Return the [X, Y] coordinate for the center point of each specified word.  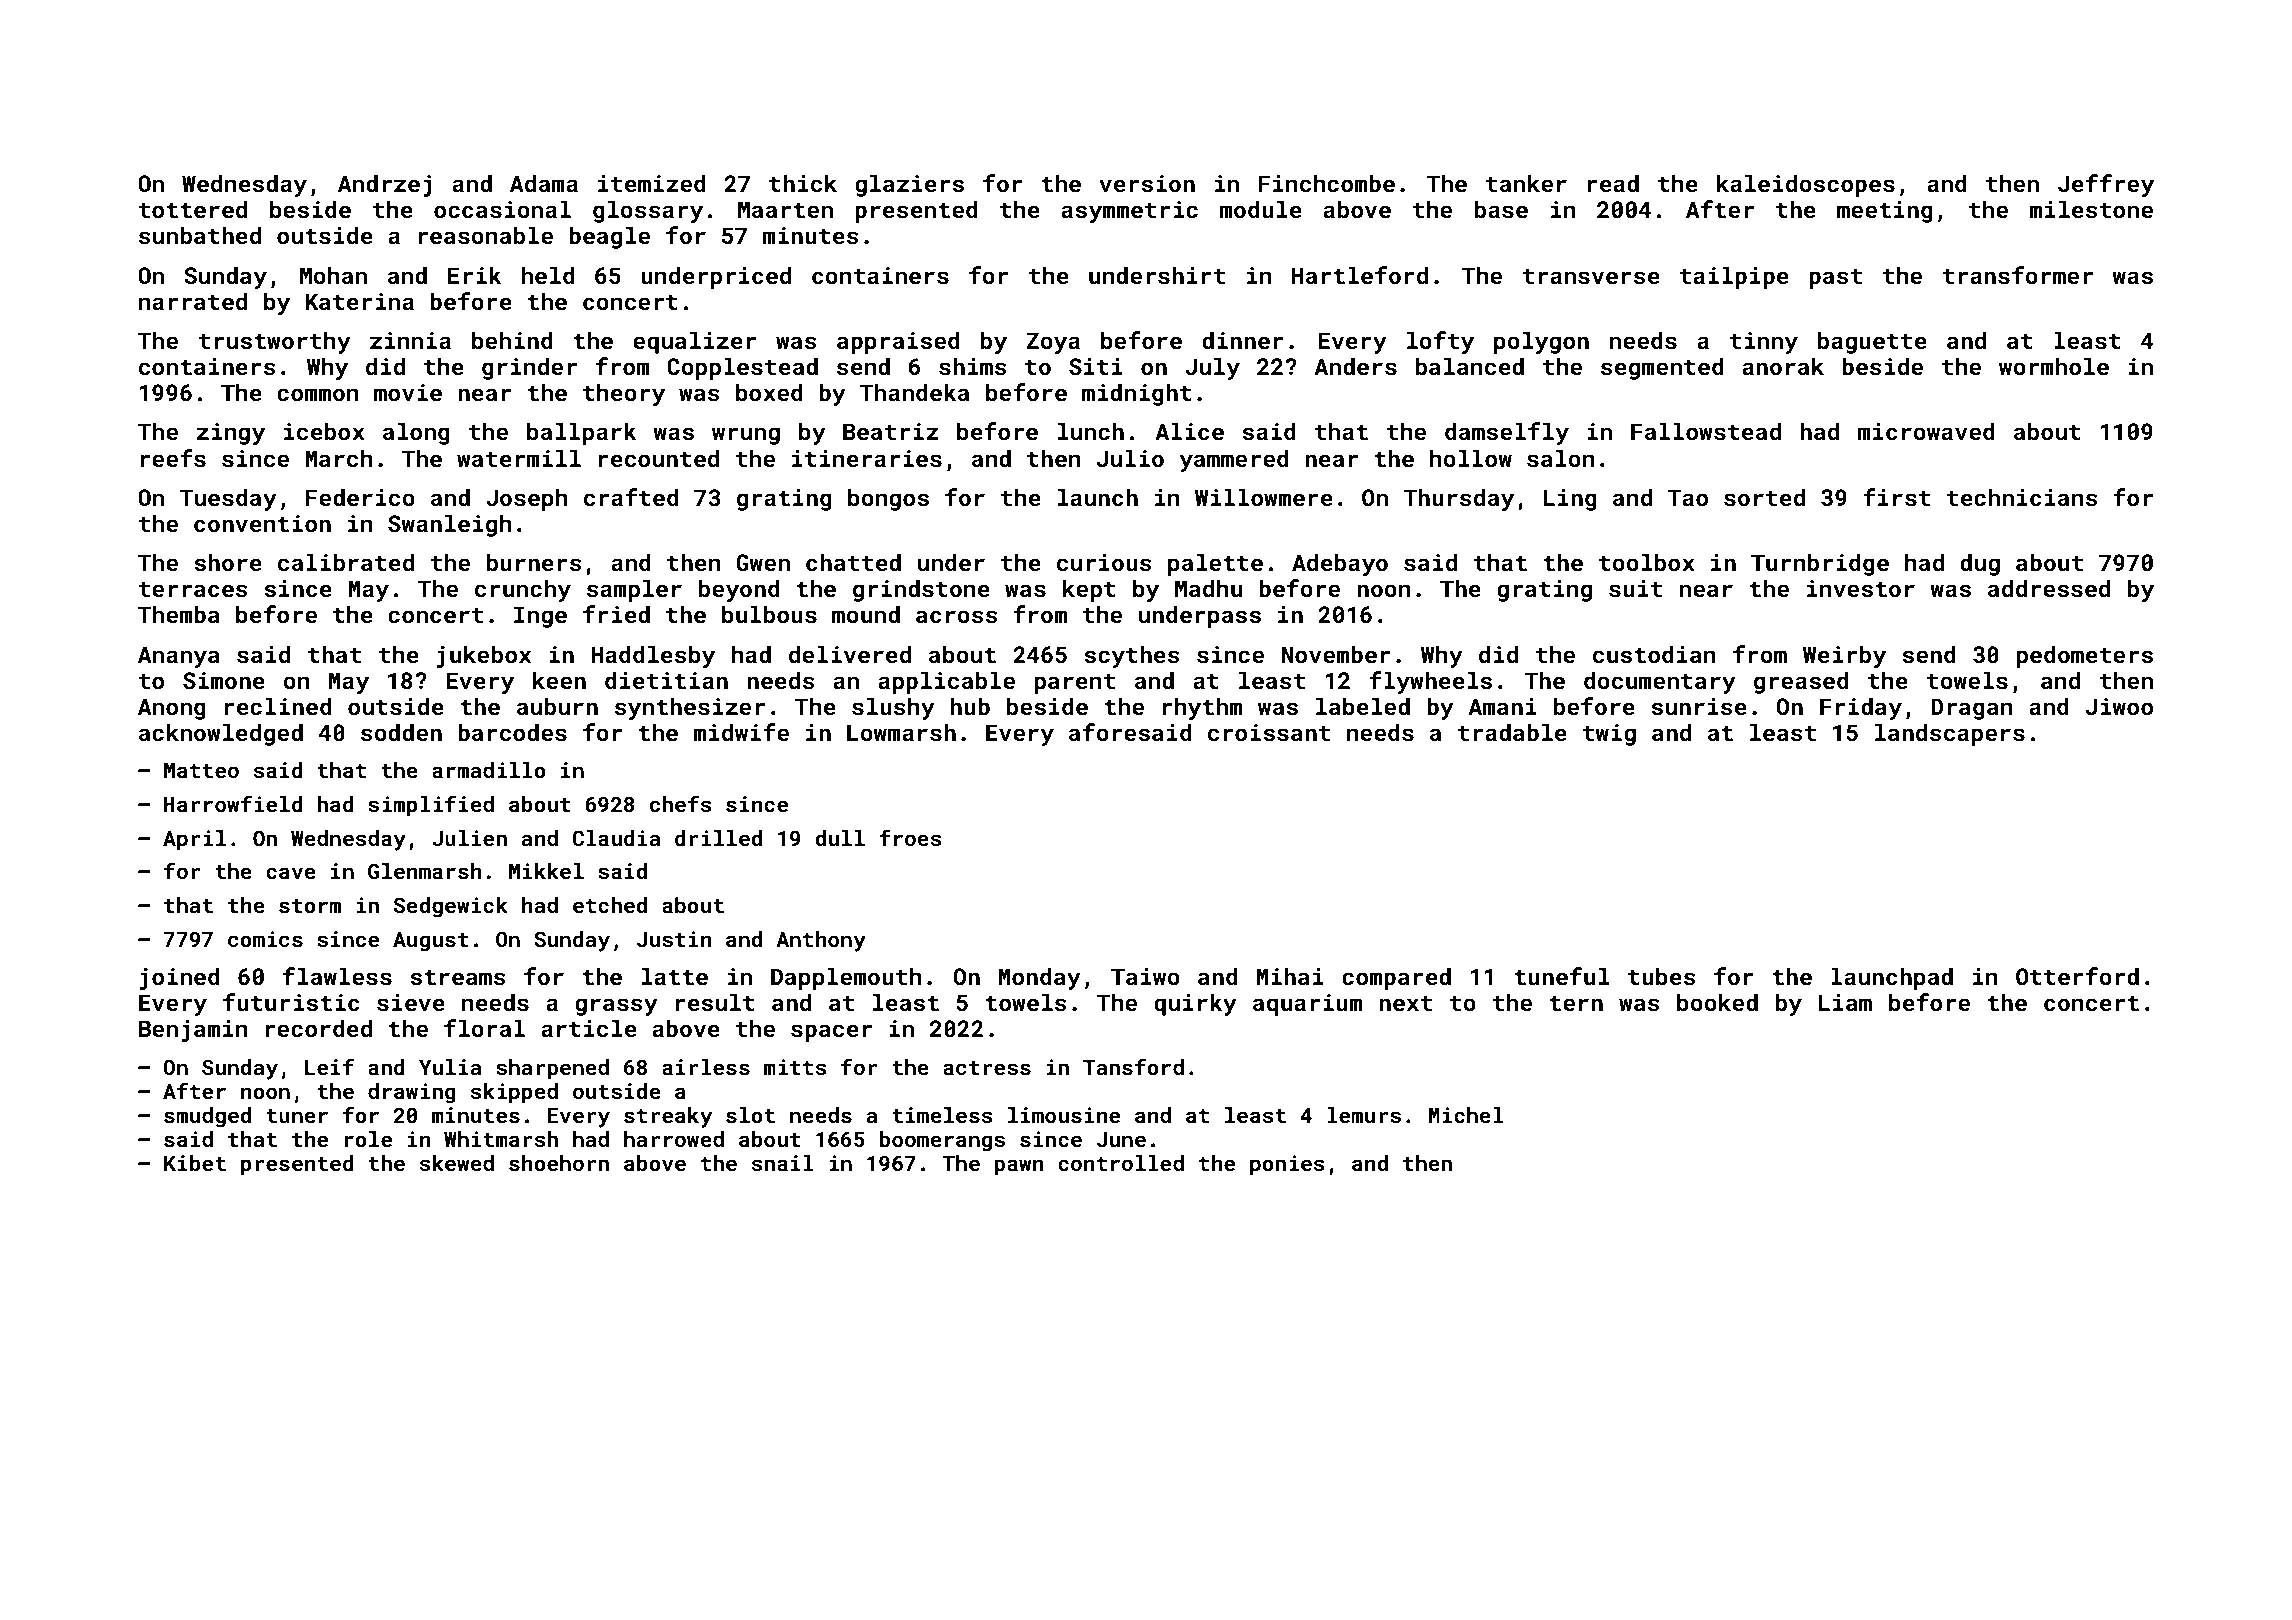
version [1147, 183]
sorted [1764, 497]
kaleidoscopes [1806, 185]
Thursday [1458, 499]
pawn [1019, 1167]
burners [534, 562]
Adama [544, 183]
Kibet [195, 1163]
